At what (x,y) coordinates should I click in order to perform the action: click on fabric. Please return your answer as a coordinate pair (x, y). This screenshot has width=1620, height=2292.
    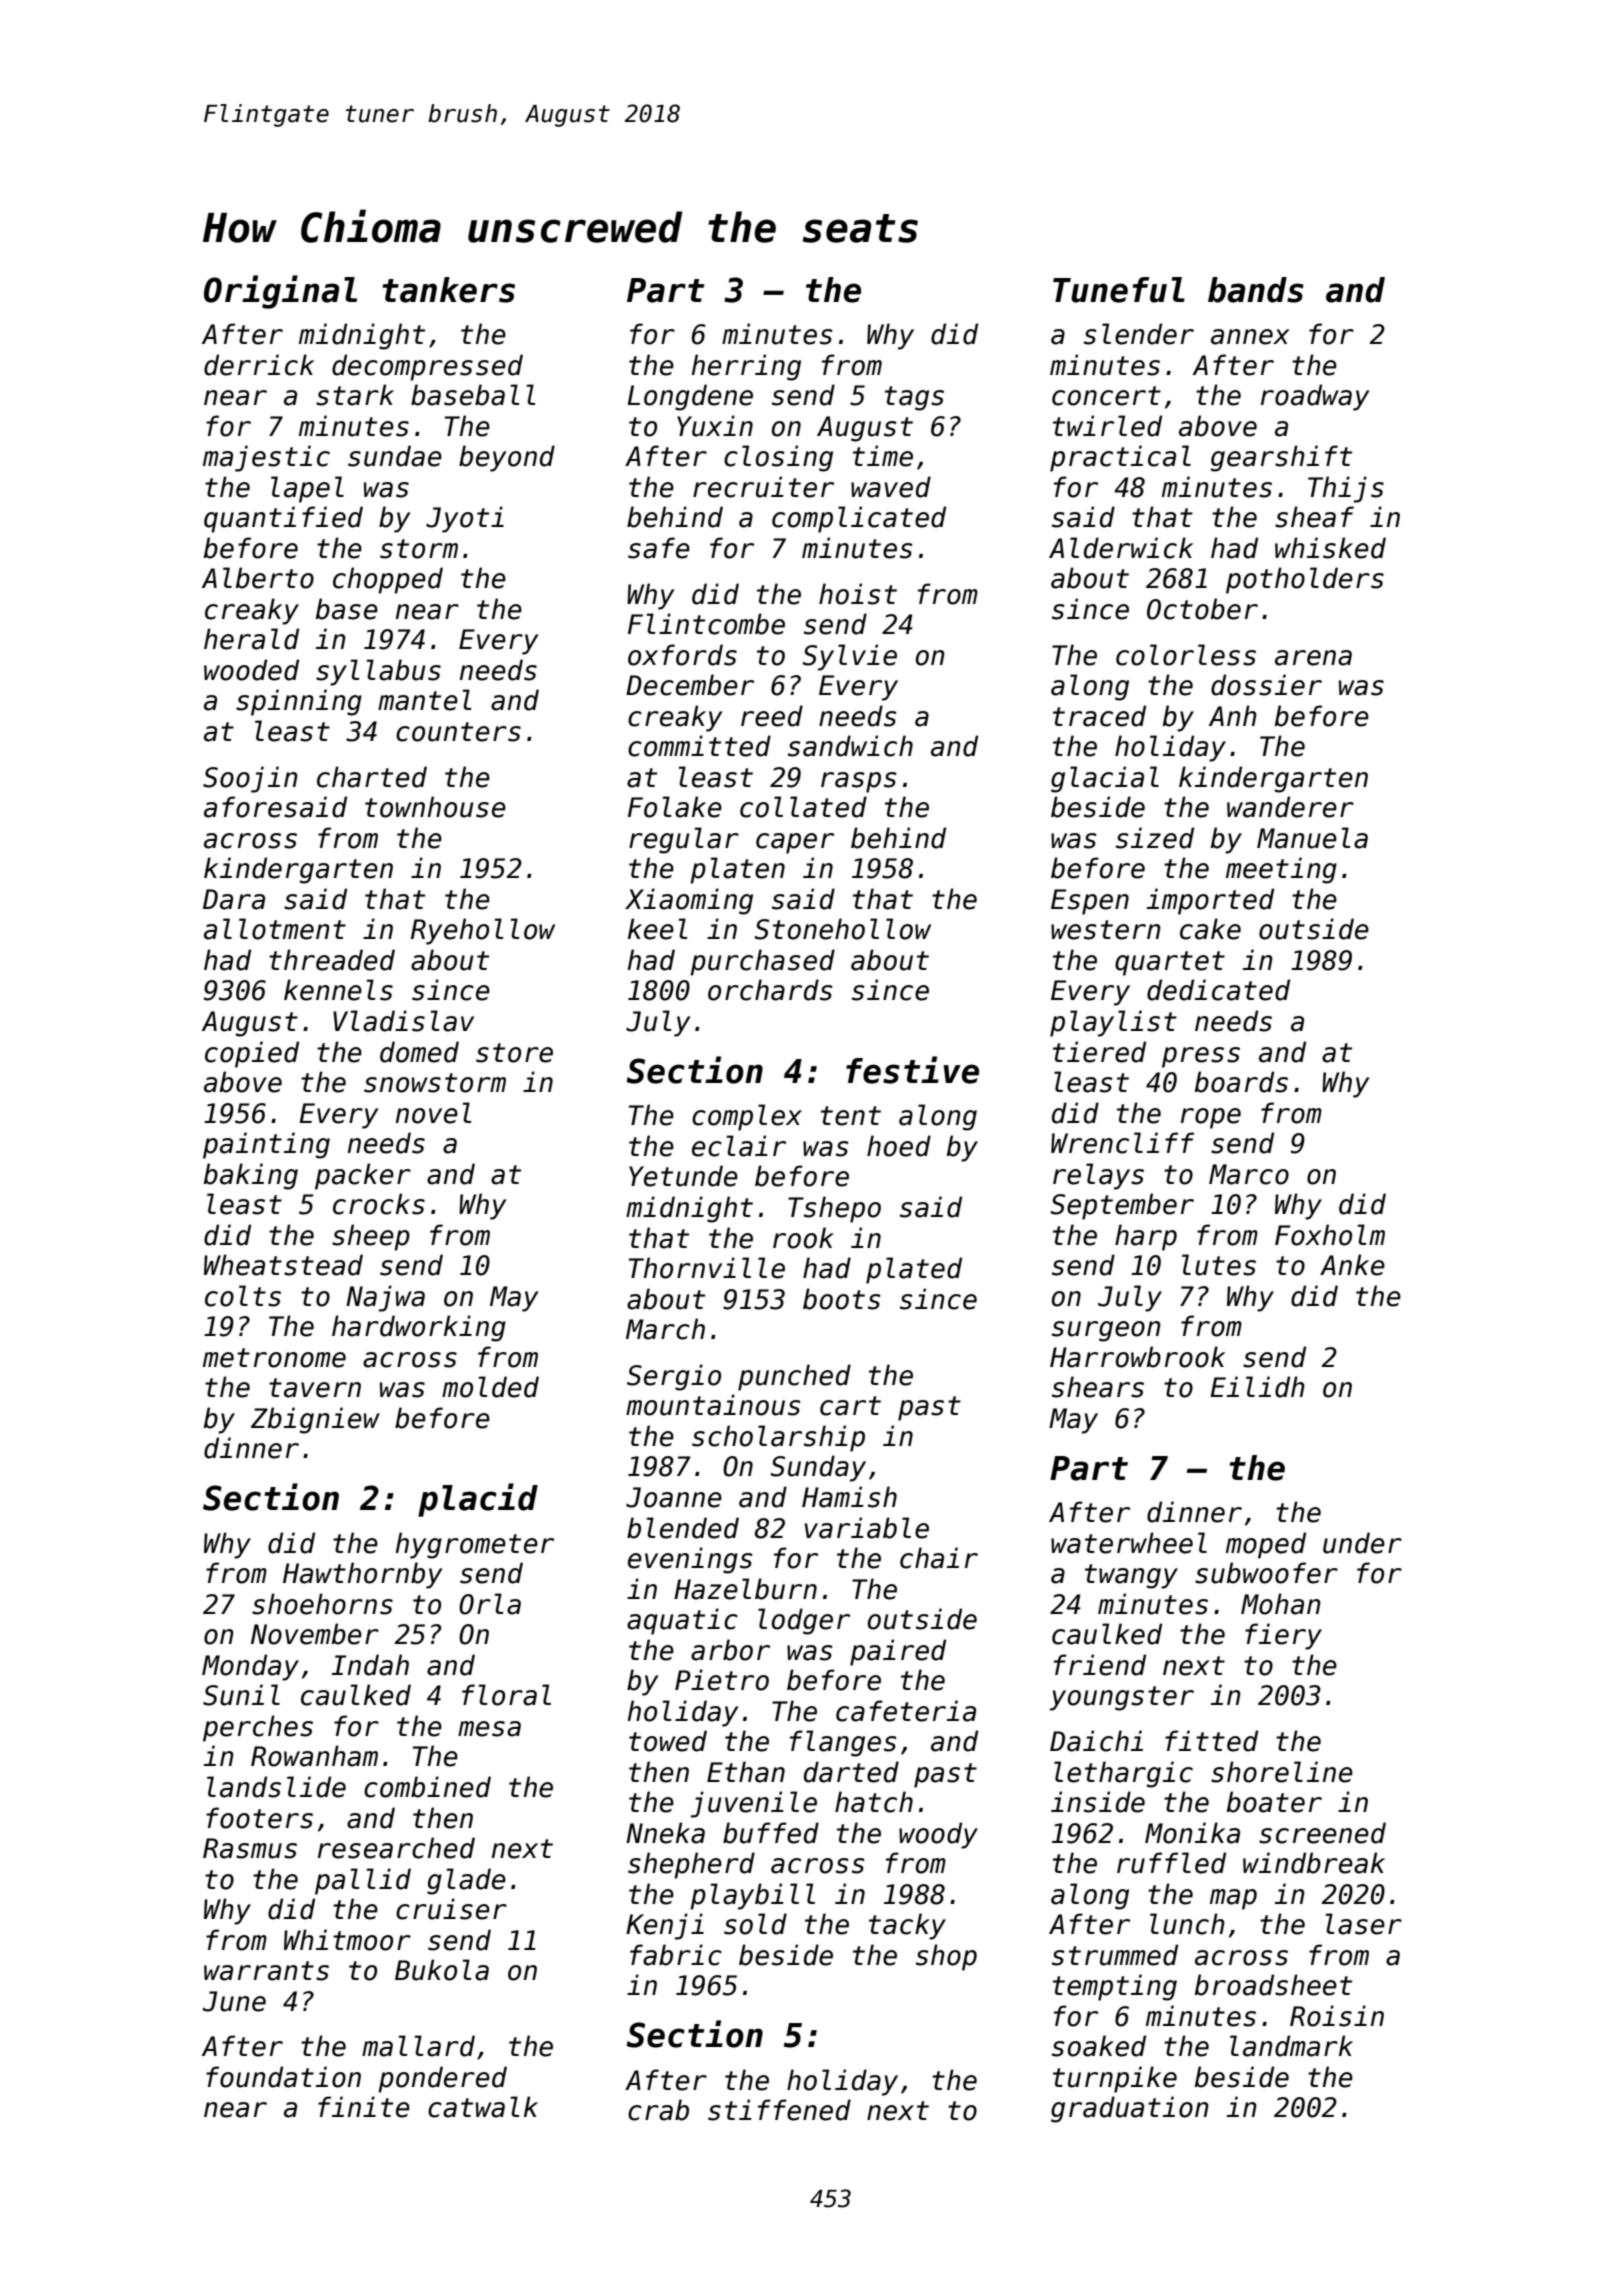
    Looking at the image, I should click on (676, 1955).
